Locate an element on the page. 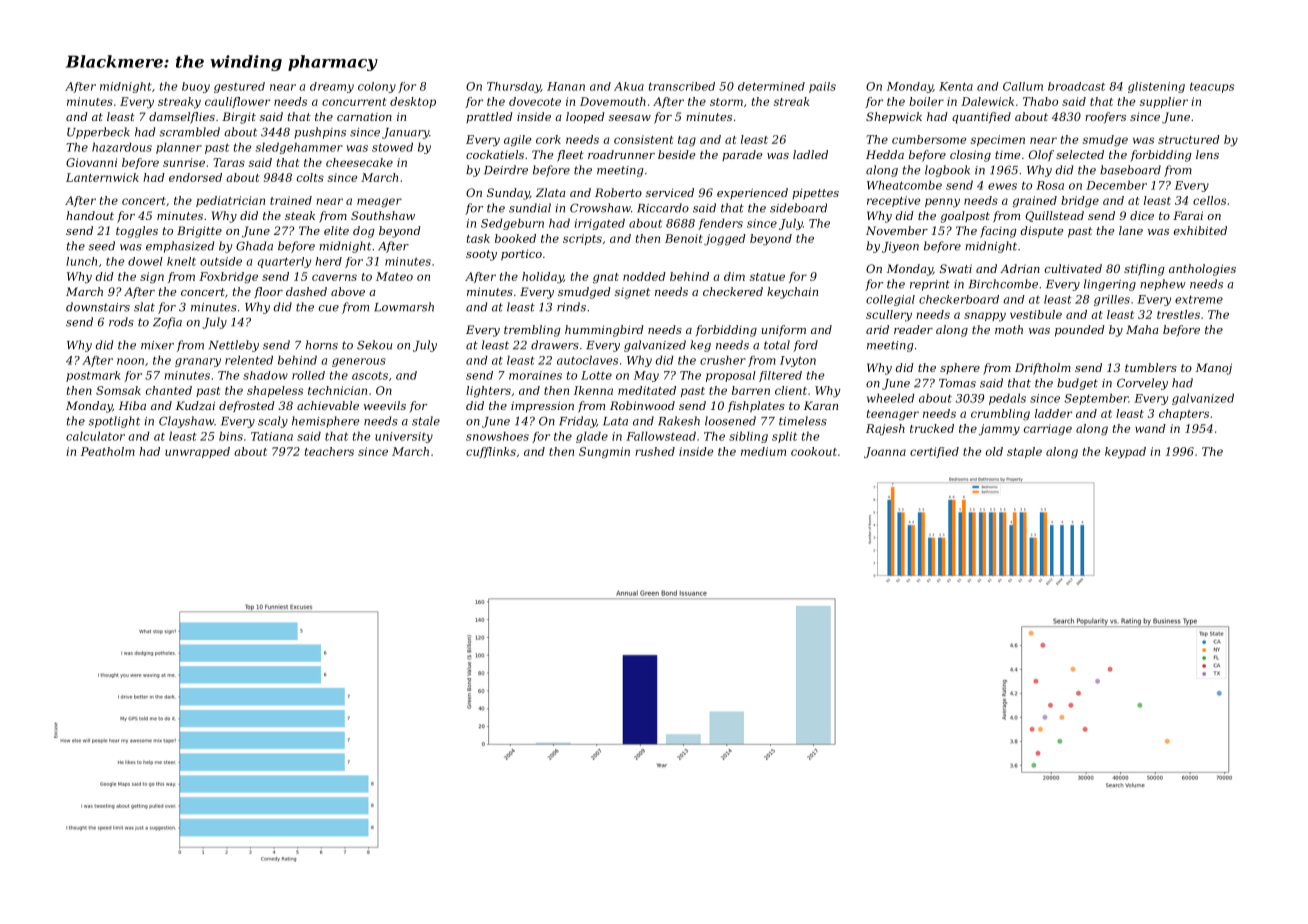 The width and height of the document is (1308, 924). Peatholm is located at coordinates (108, 451).
